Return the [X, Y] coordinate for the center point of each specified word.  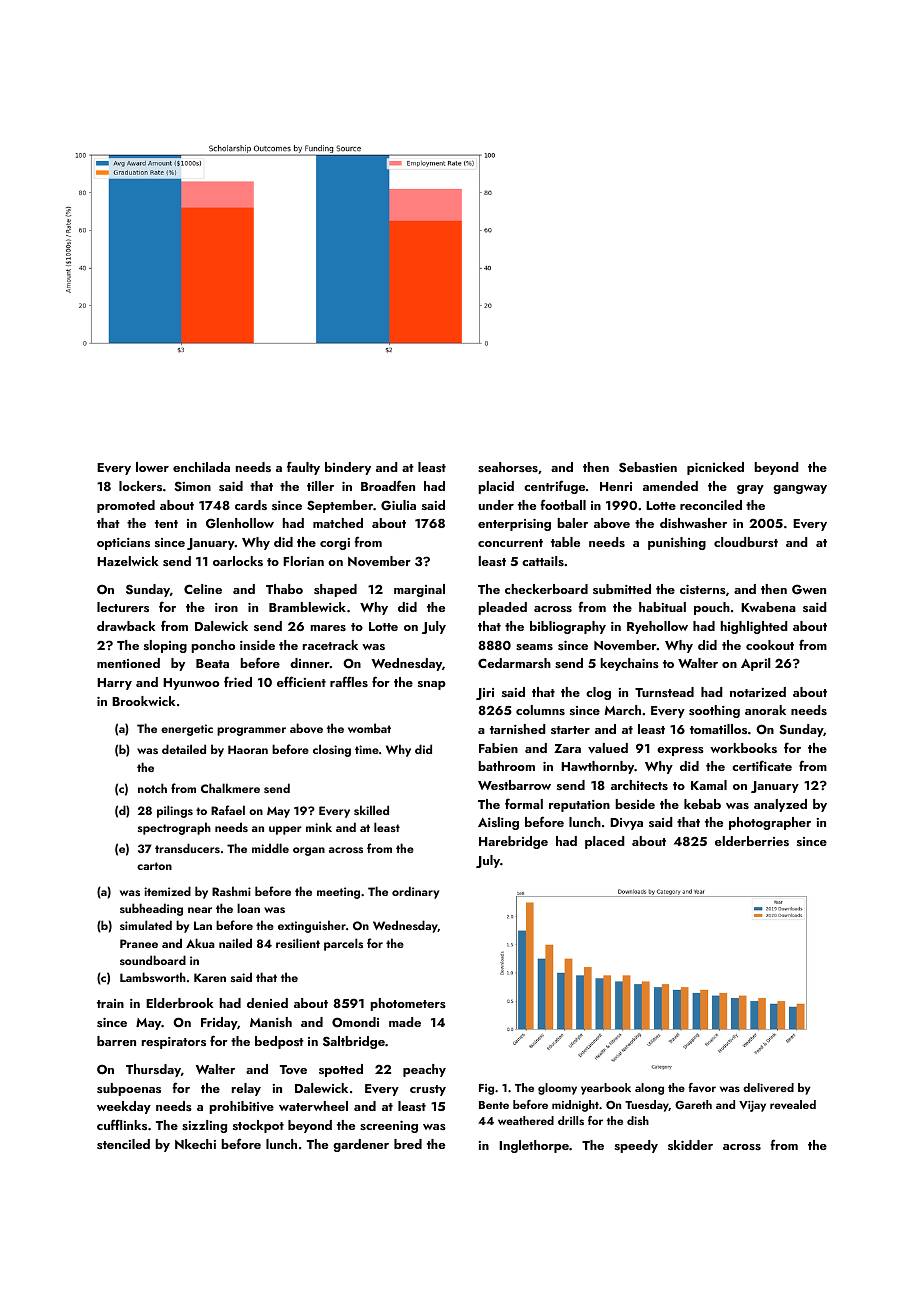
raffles [349, 681]
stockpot [258, 1126]
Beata [212, 663]
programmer [251, 731]
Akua [200, 943]
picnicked [715, 468]
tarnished [518, 729]
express [680, 751]
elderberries [752, 841]
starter [570, 730]
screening [389, 1127]
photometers [408, 1004]
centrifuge [554, 487]
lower [152, 467]
